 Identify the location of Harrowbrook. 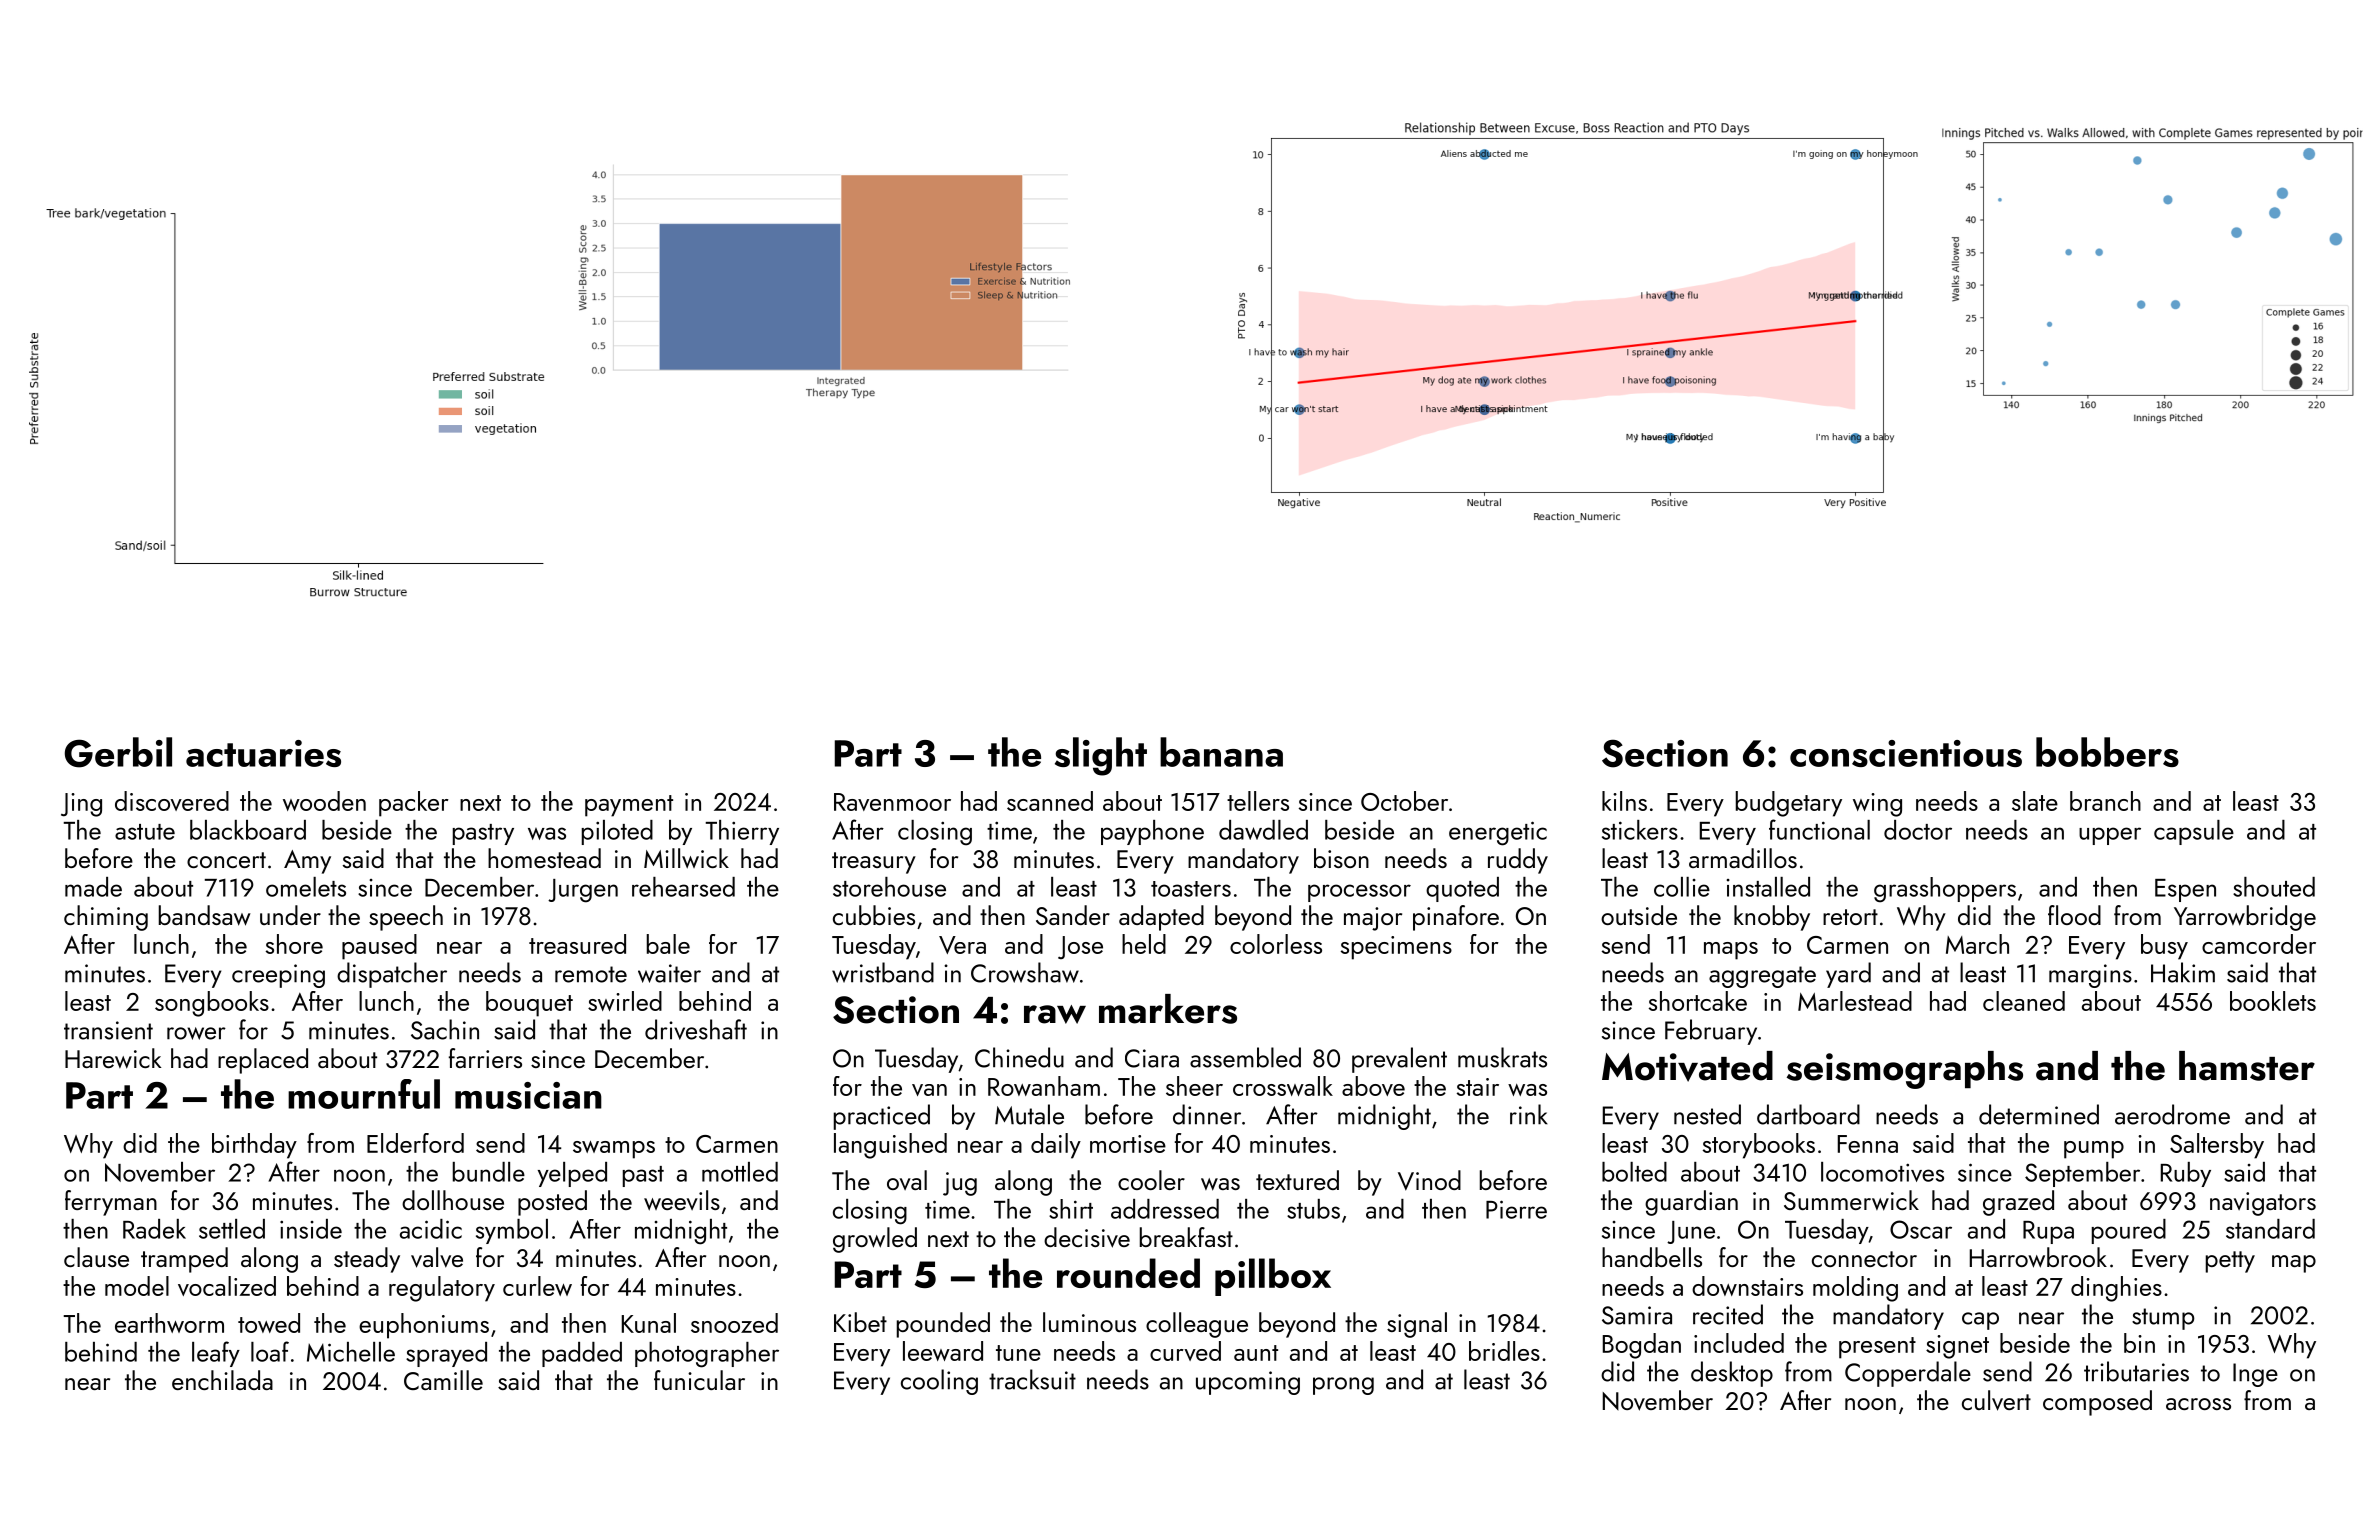
(2038, 1257).
